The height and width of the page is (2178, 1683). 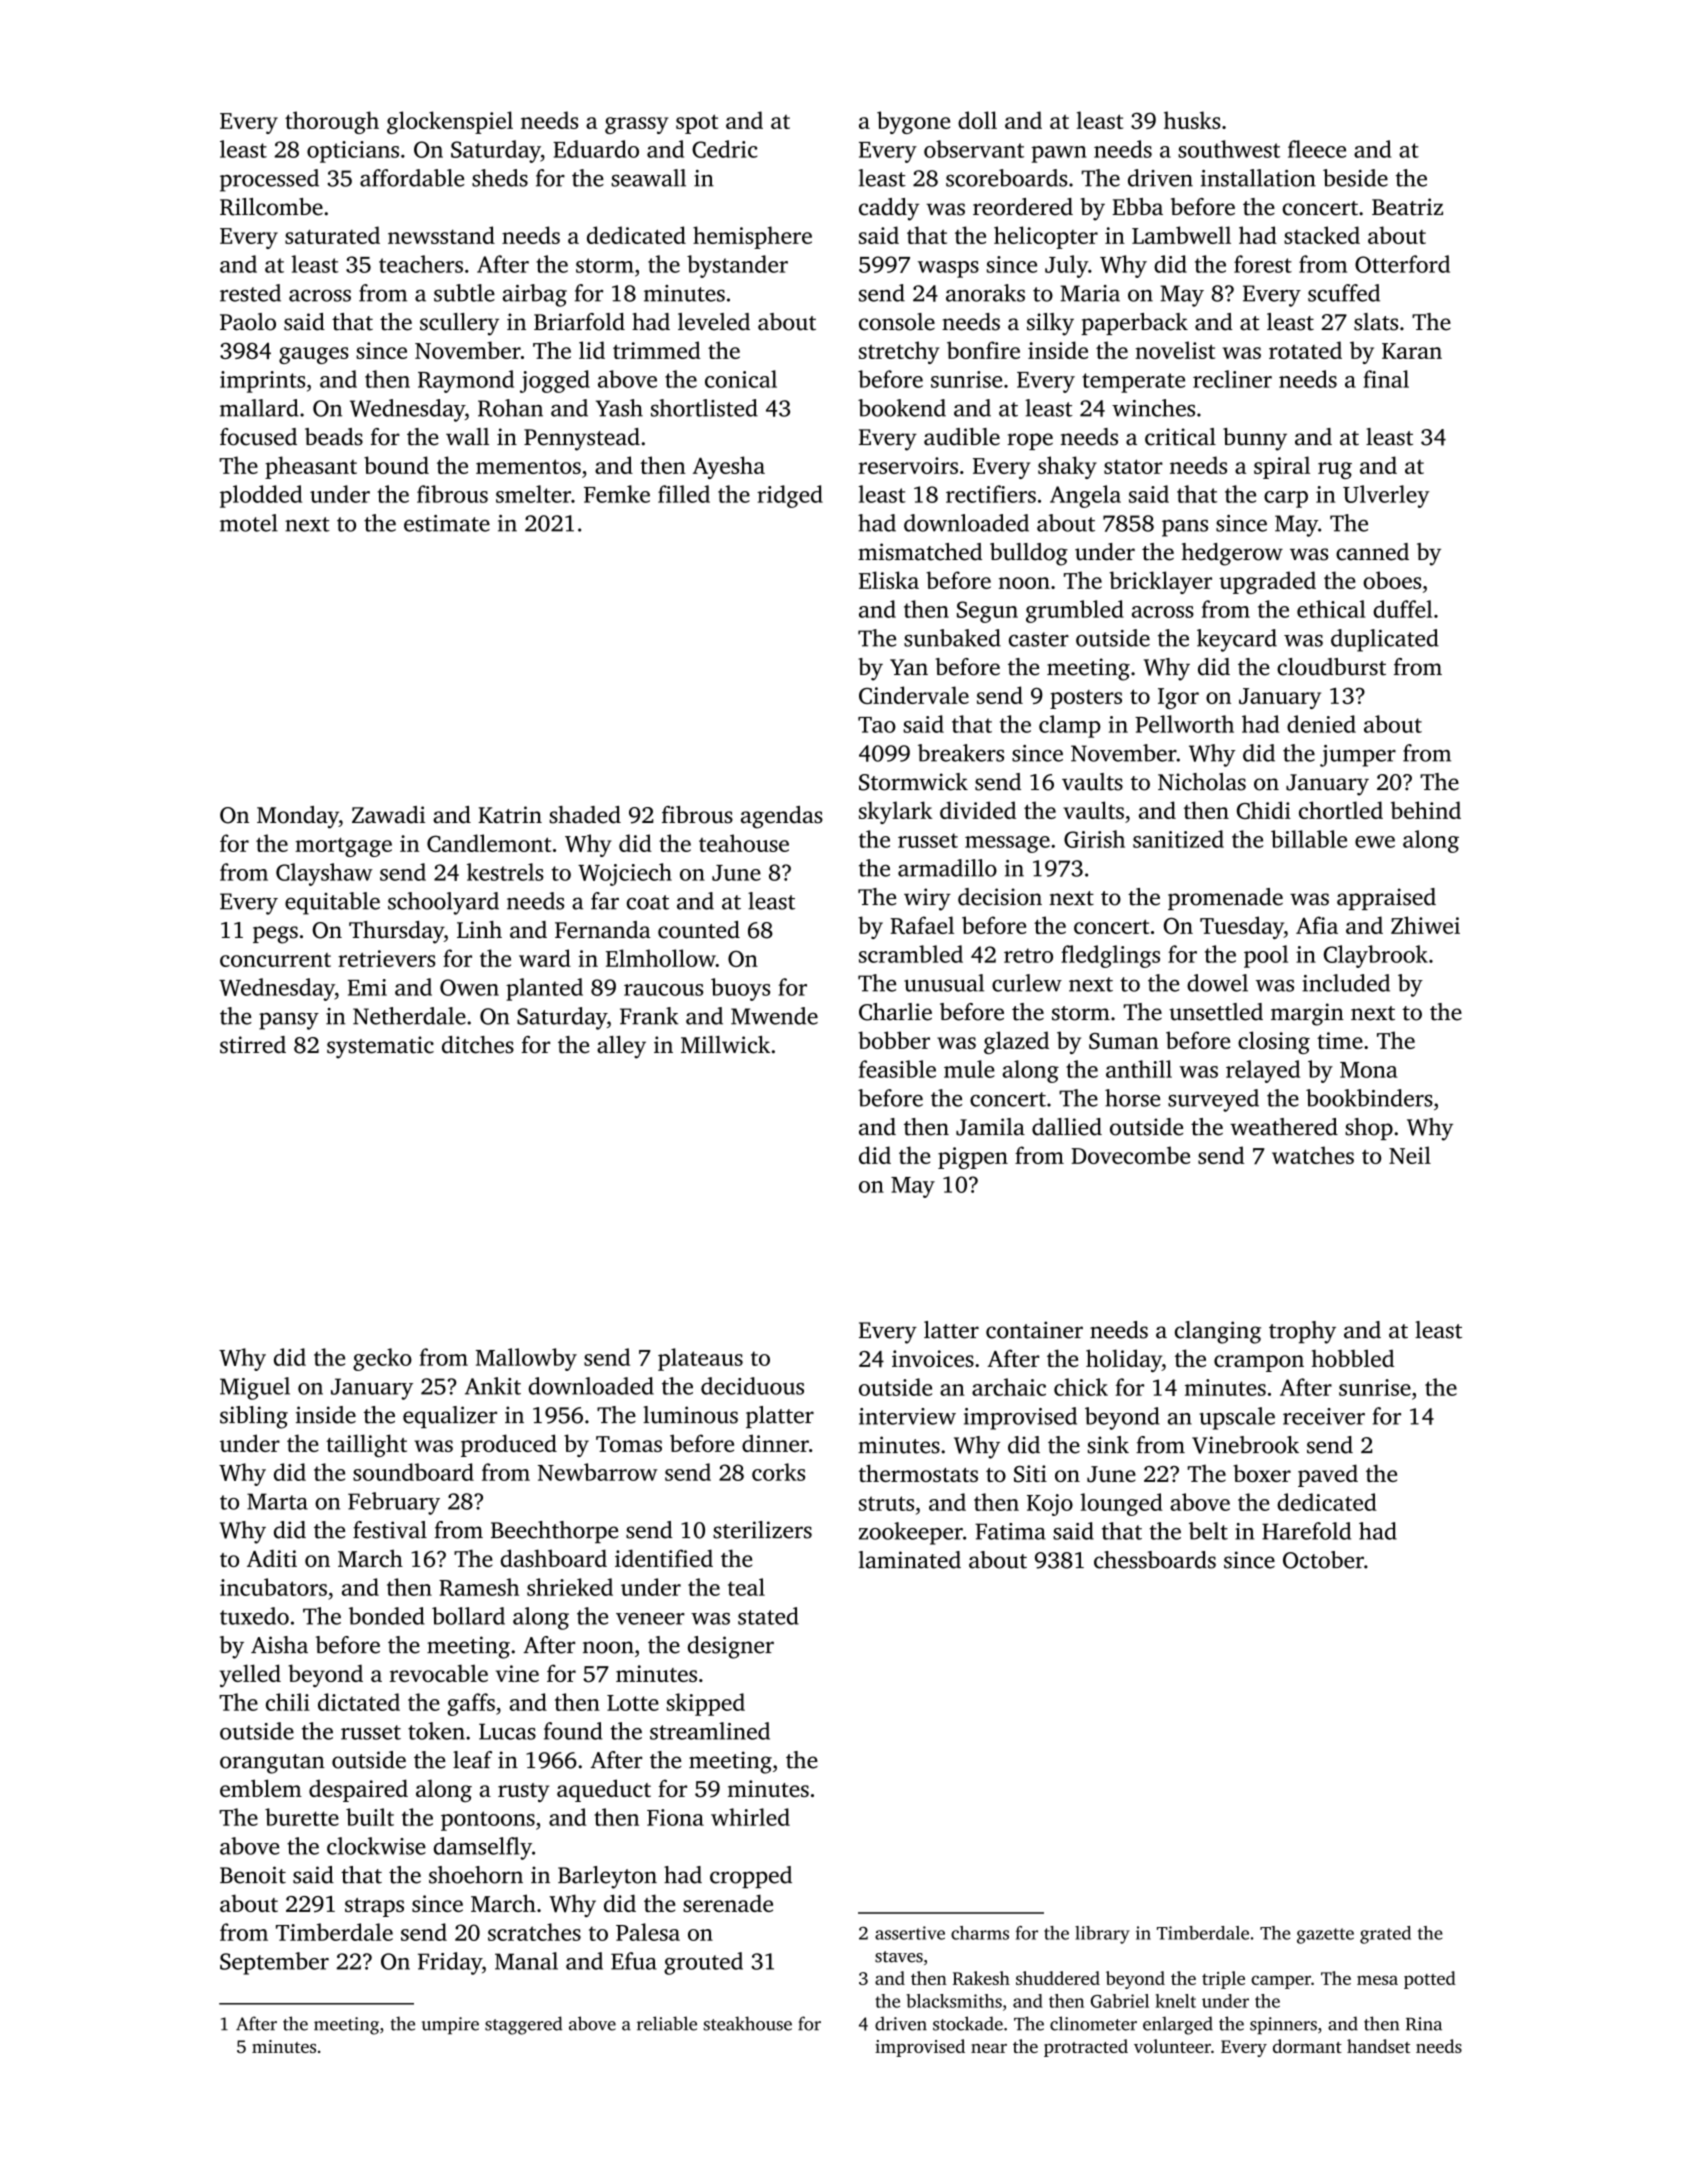 What do you see at coordinates (752, 1386) in the page?
I see `deciduous` at bounding box center [752, 1386].
